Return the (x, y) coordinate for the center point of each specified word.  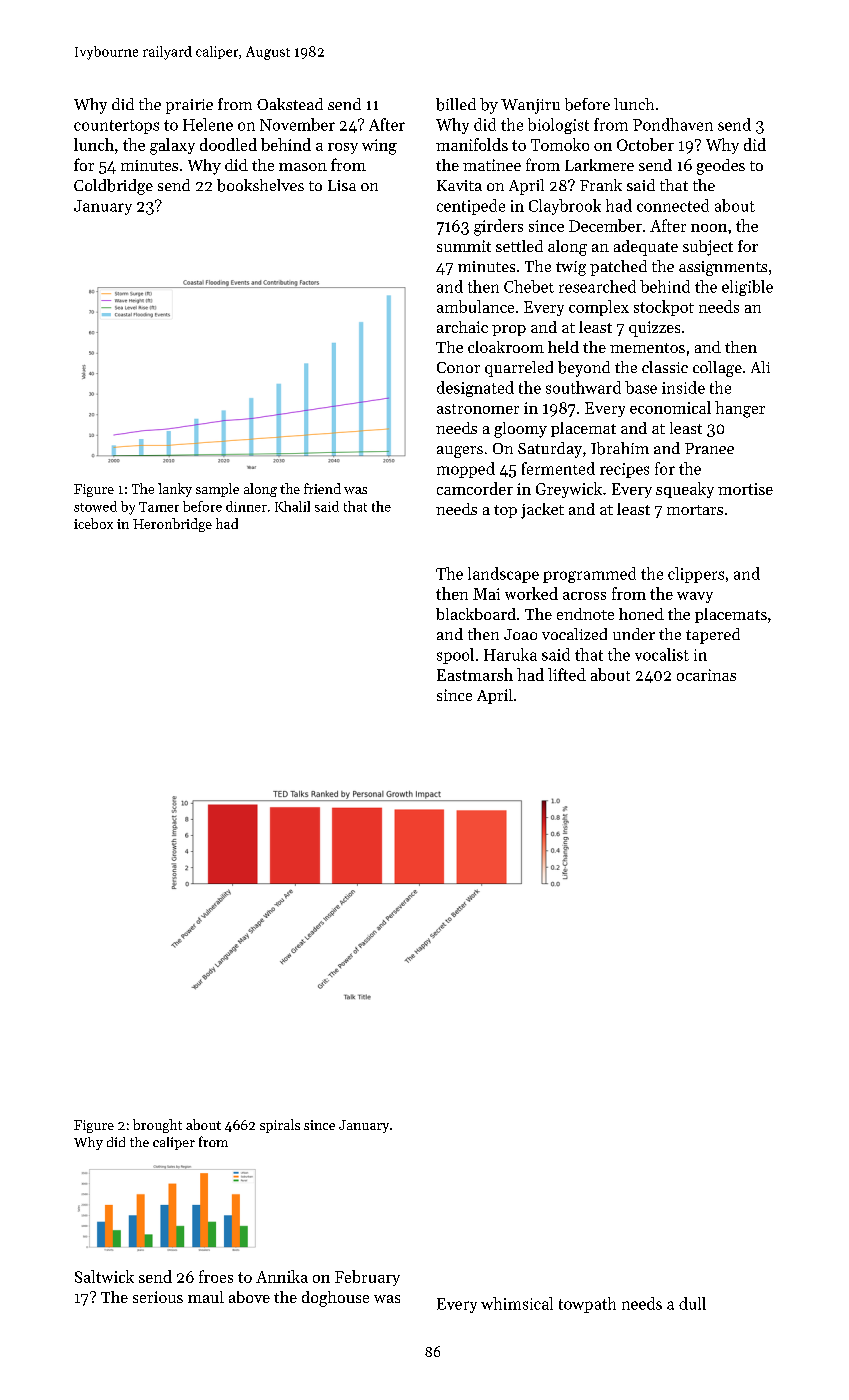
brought (157, 1126)
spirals (280, 1126)
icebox (93, 523)
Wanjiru (530, 106)
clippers (696, 575)
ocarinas (706, 675)
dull (692, 1303)
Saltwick (104, 1276)
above (249, 1297)
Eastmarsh (475, 674)
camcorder (475, 488)
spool (455, 656)
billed (456, 104)
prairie (189, 106)
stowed (95, 506)
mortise (745, 489)
